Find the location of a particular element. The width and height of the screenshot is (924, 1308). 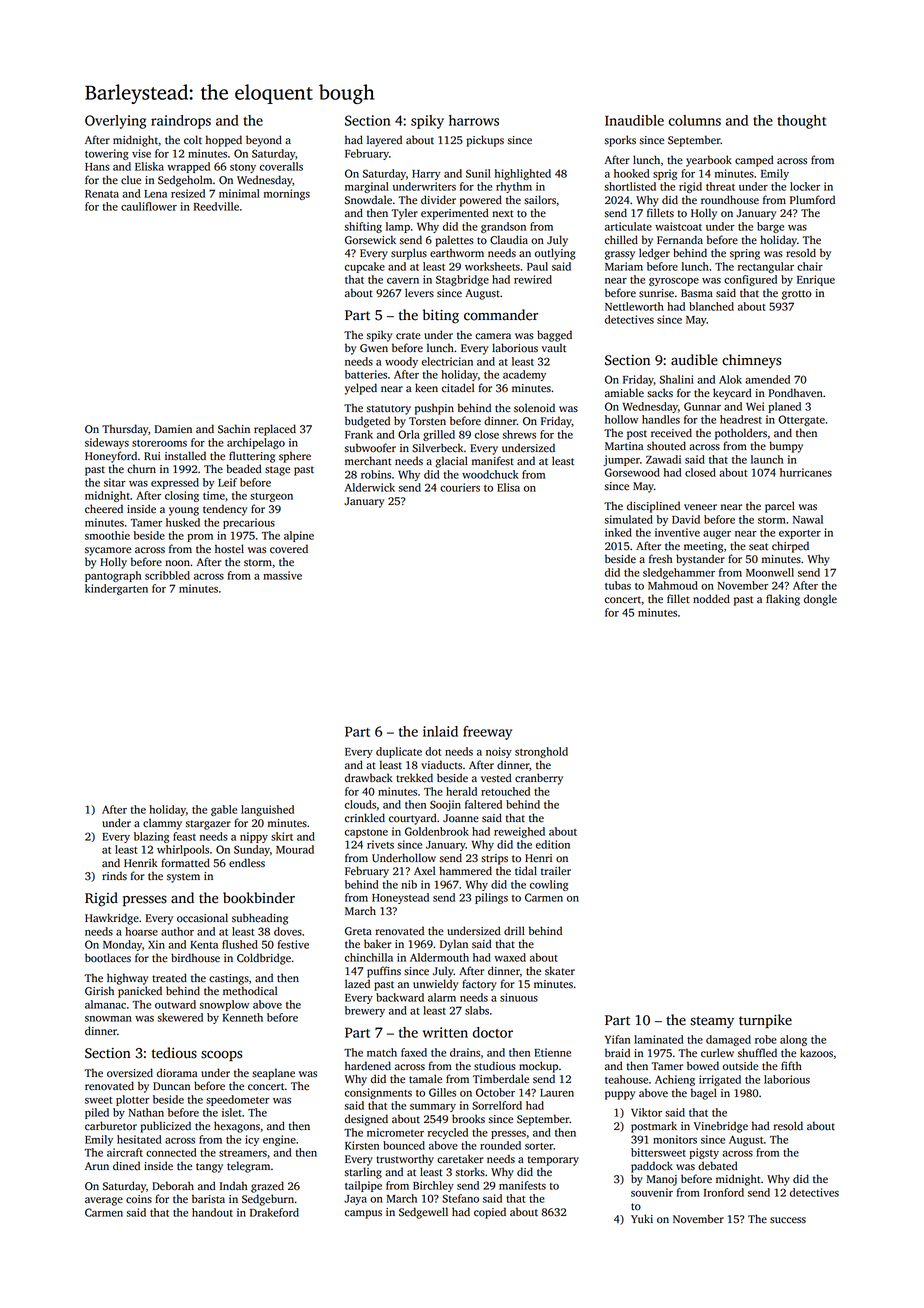

average is located at coordinates (104, 1201).
